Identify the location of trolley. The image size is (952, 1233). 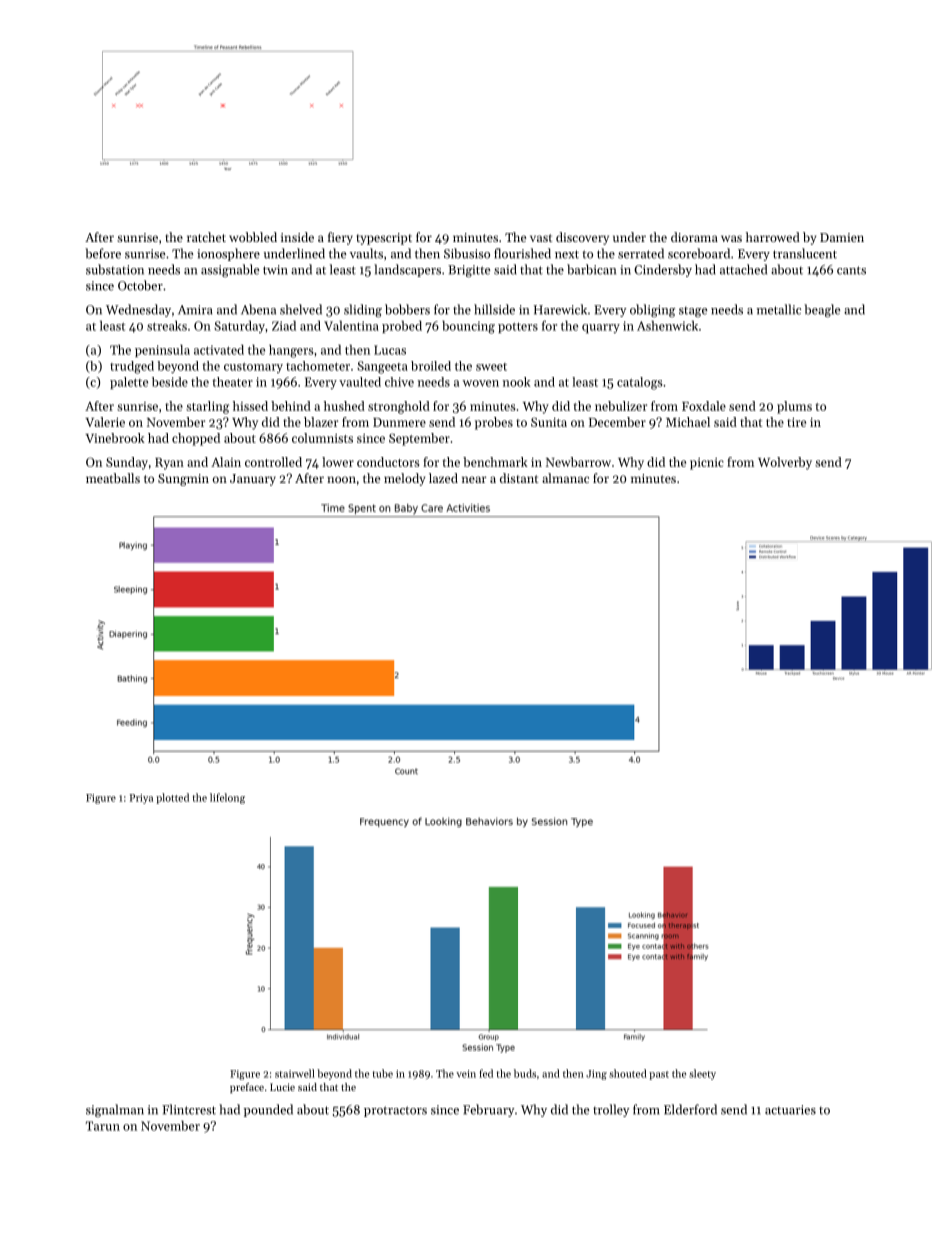
(611, 1110).
